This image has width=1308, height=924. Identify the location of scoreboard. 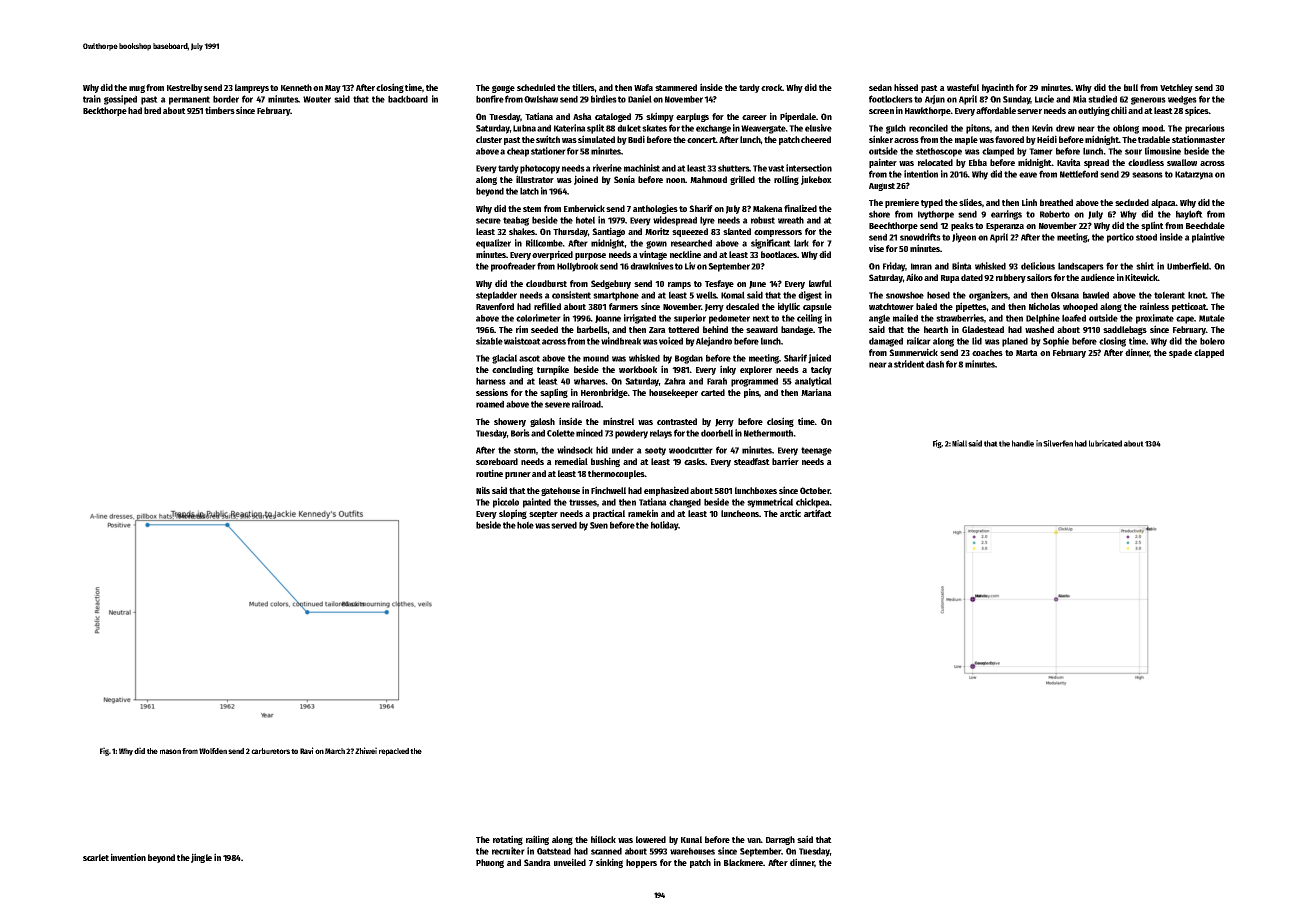
(497, 461).
